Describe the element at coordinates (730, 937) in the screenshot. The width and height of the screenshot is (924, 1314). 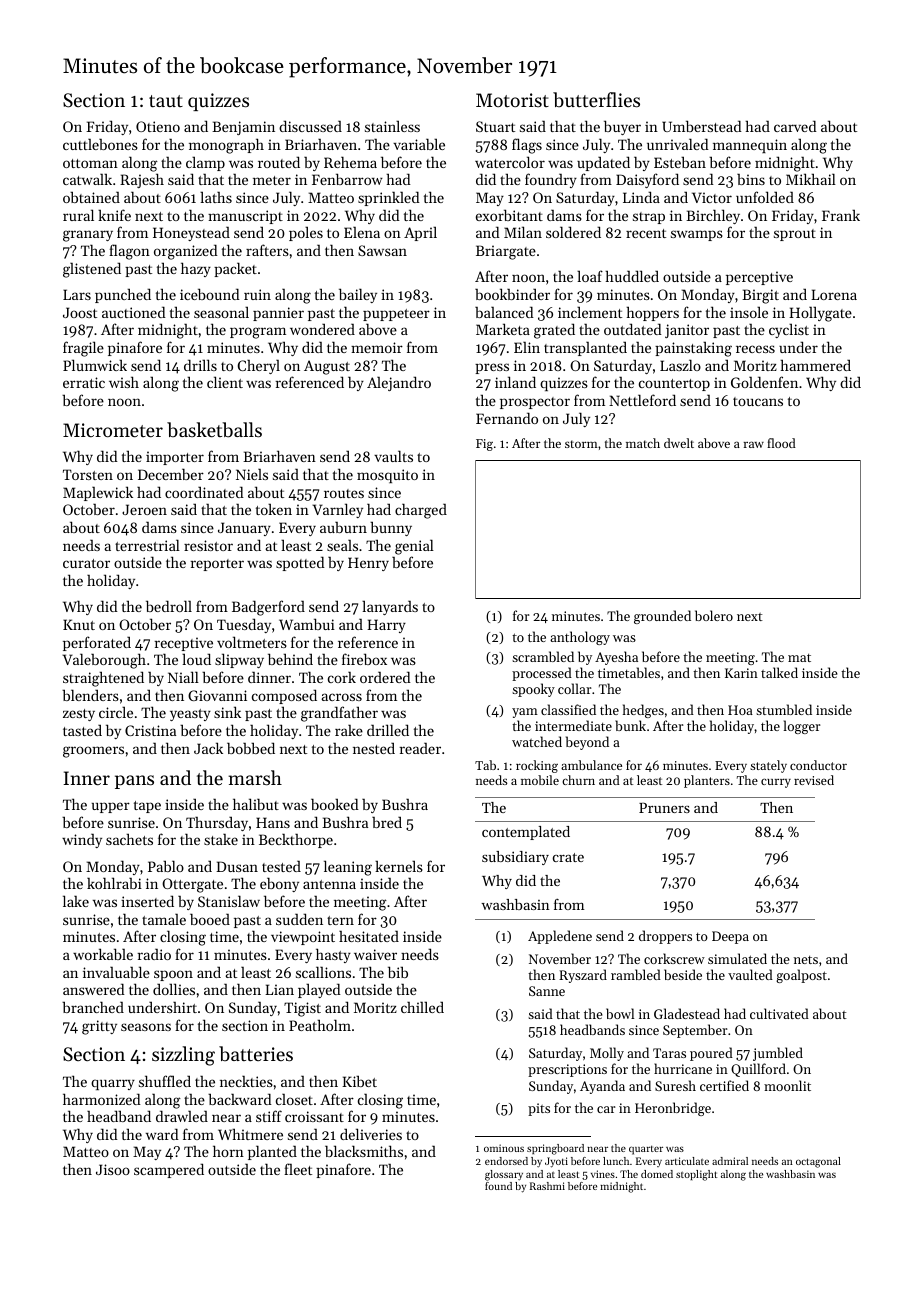
I see `Deepa` at that location.
